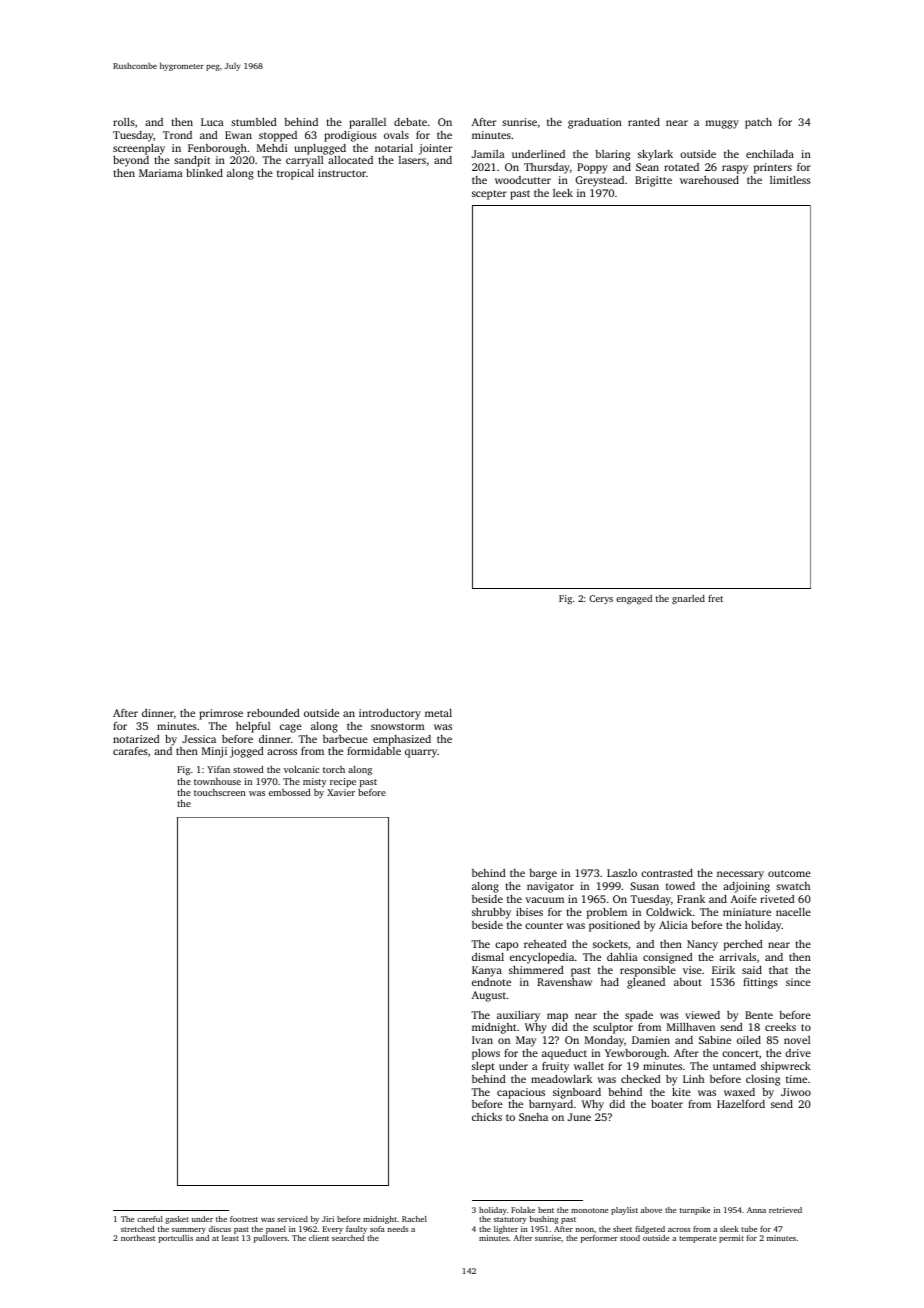 This screenshot has width=924, height=1308. What do you see at coordinates (138, 1238) in the screenshot?
I see `northeast` at bounding box center [138, 1238].
